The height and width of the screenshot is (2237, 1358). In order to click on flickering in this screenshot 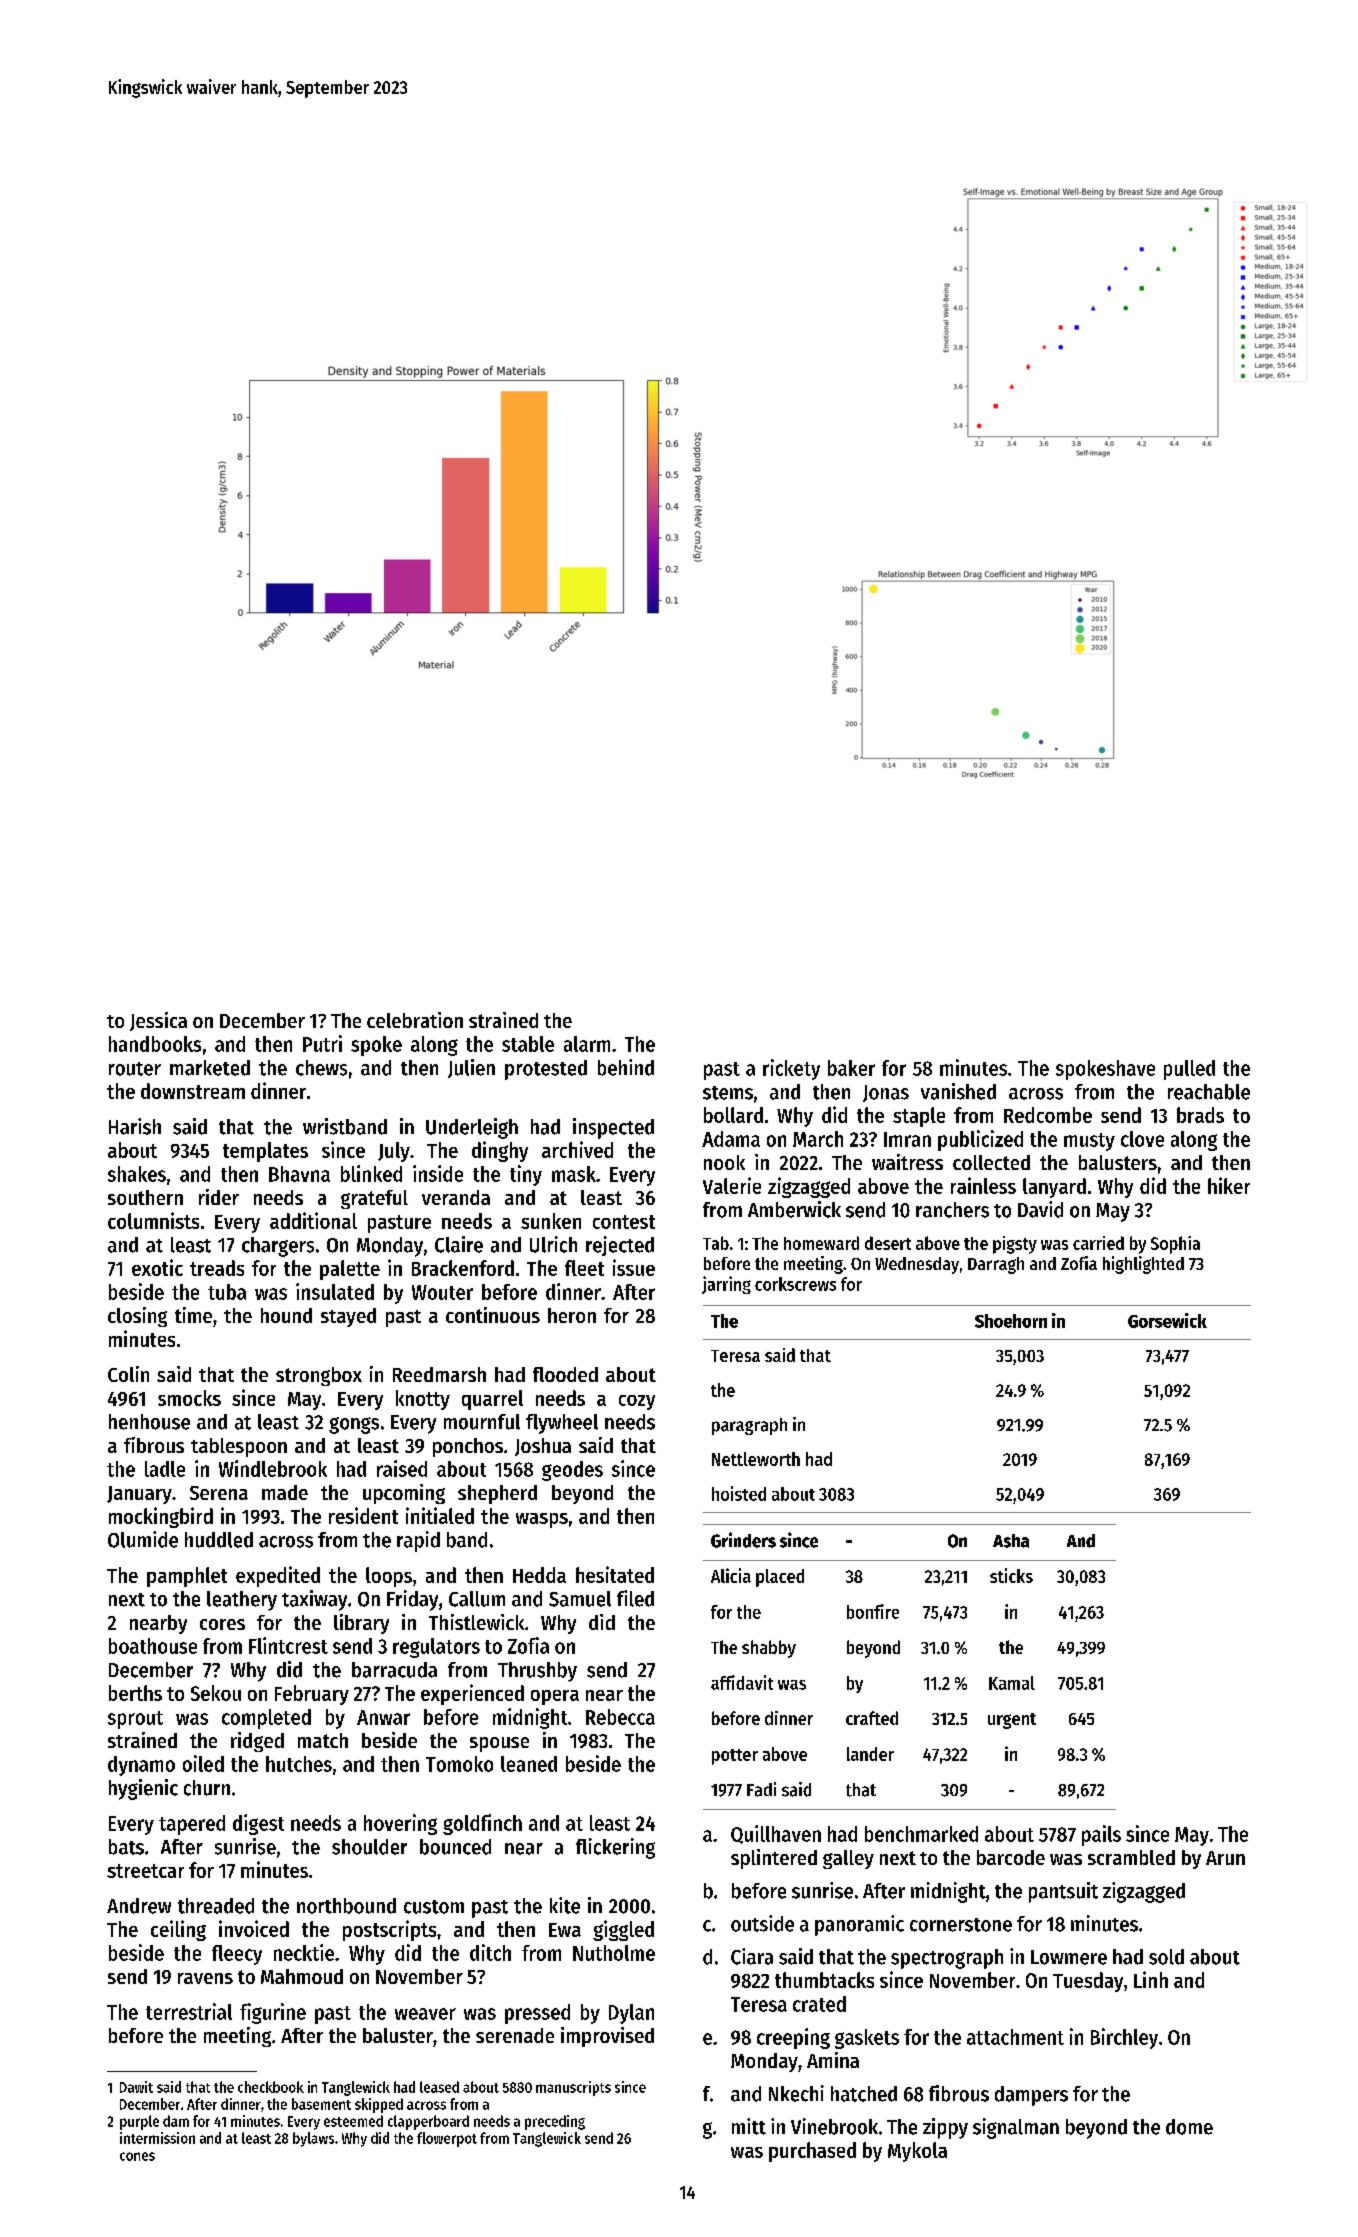, I will do `click(615, 1848)`.
